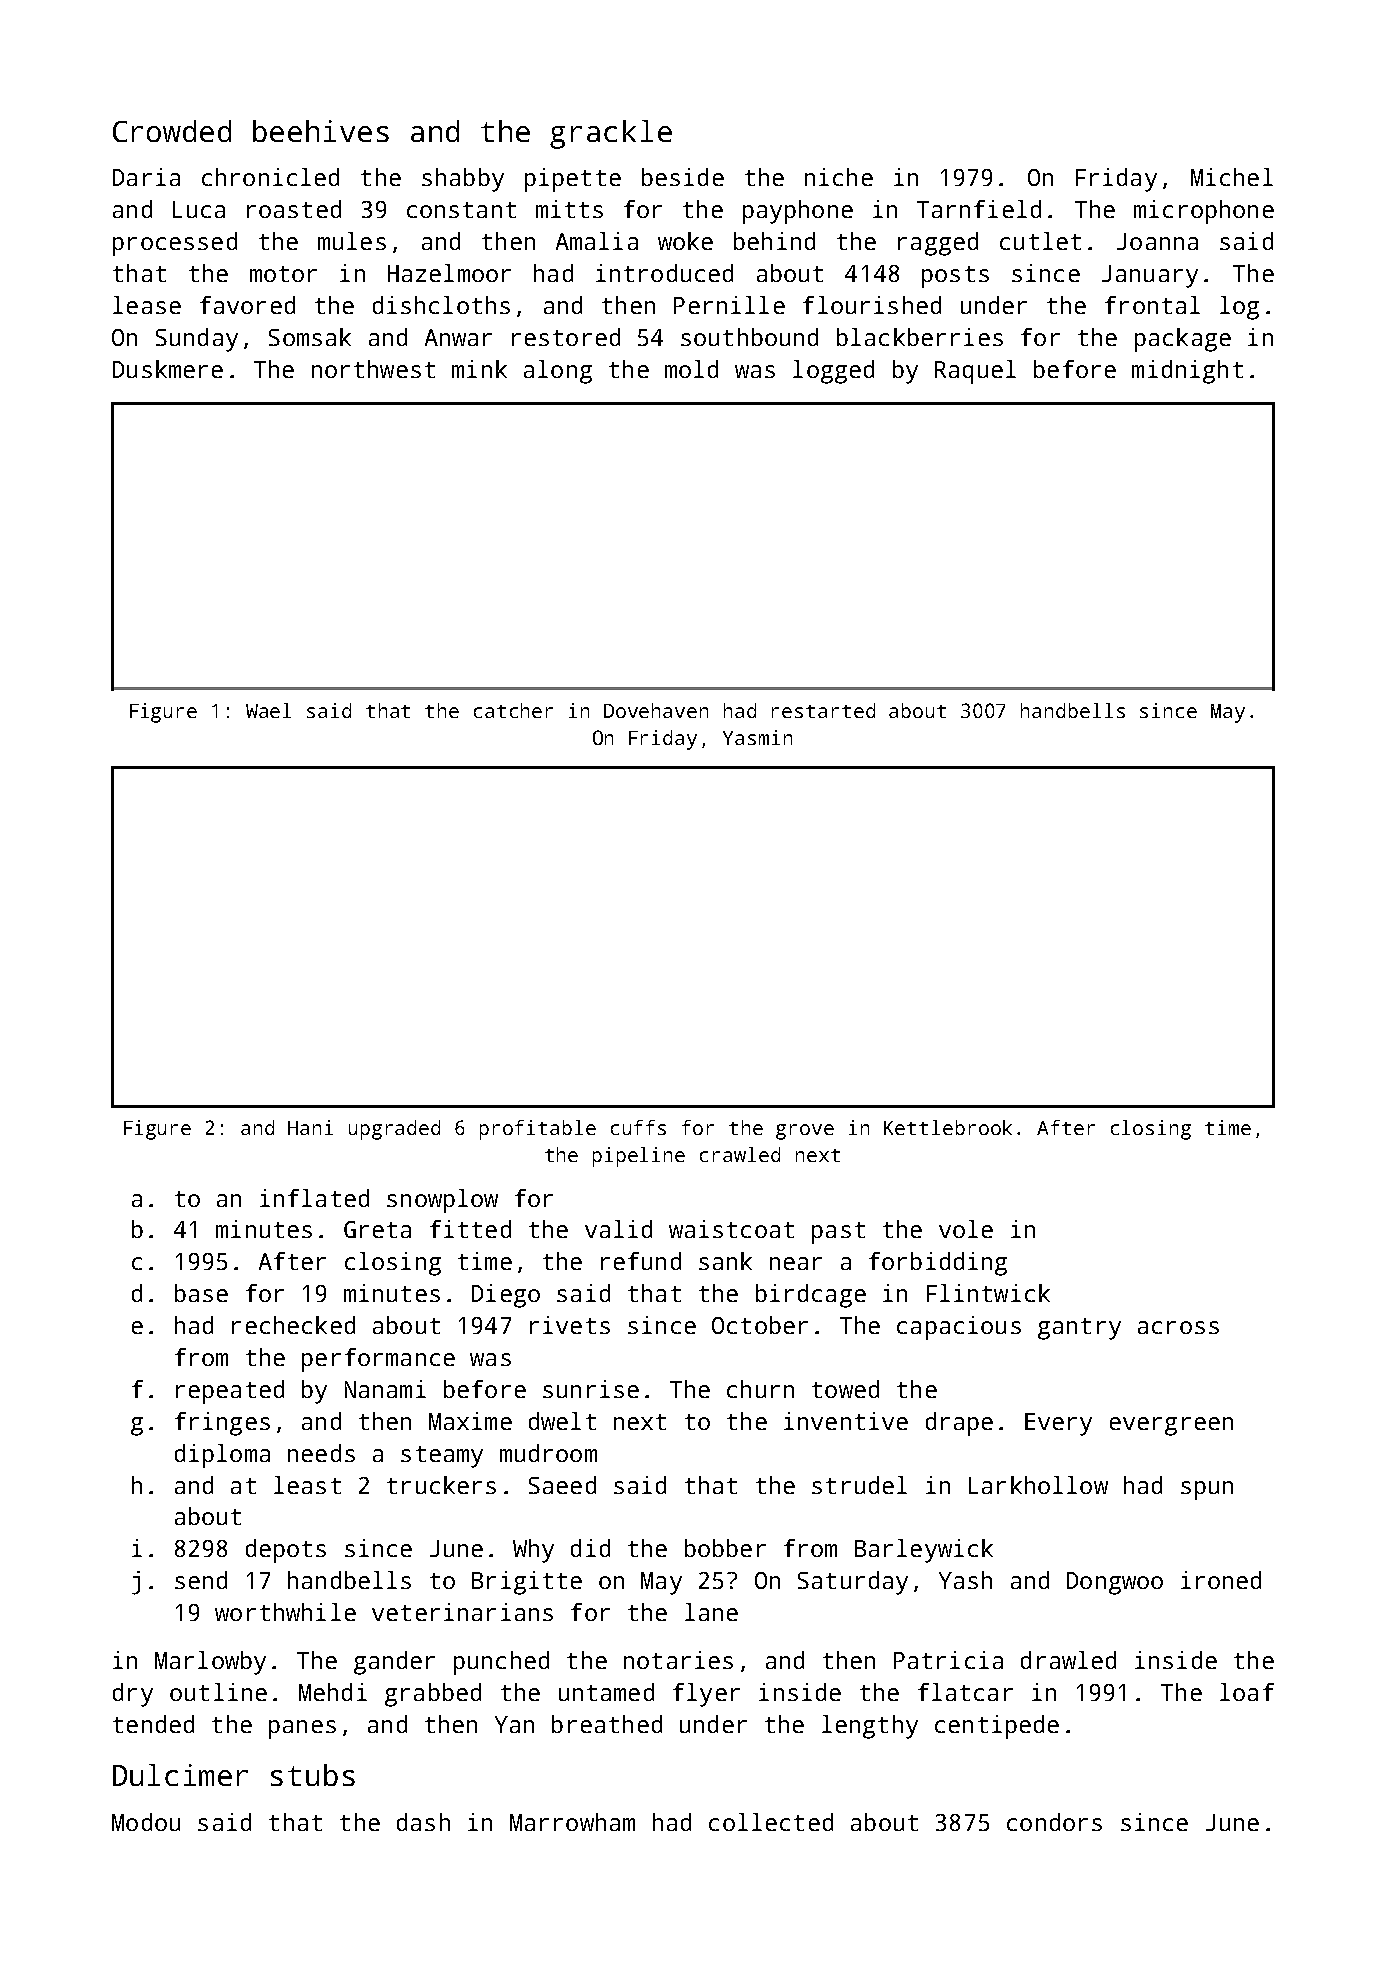  What do you see at coordinates (201, 1293) in the screenshot?
I see `base` at bounding box center [201, 1293].
